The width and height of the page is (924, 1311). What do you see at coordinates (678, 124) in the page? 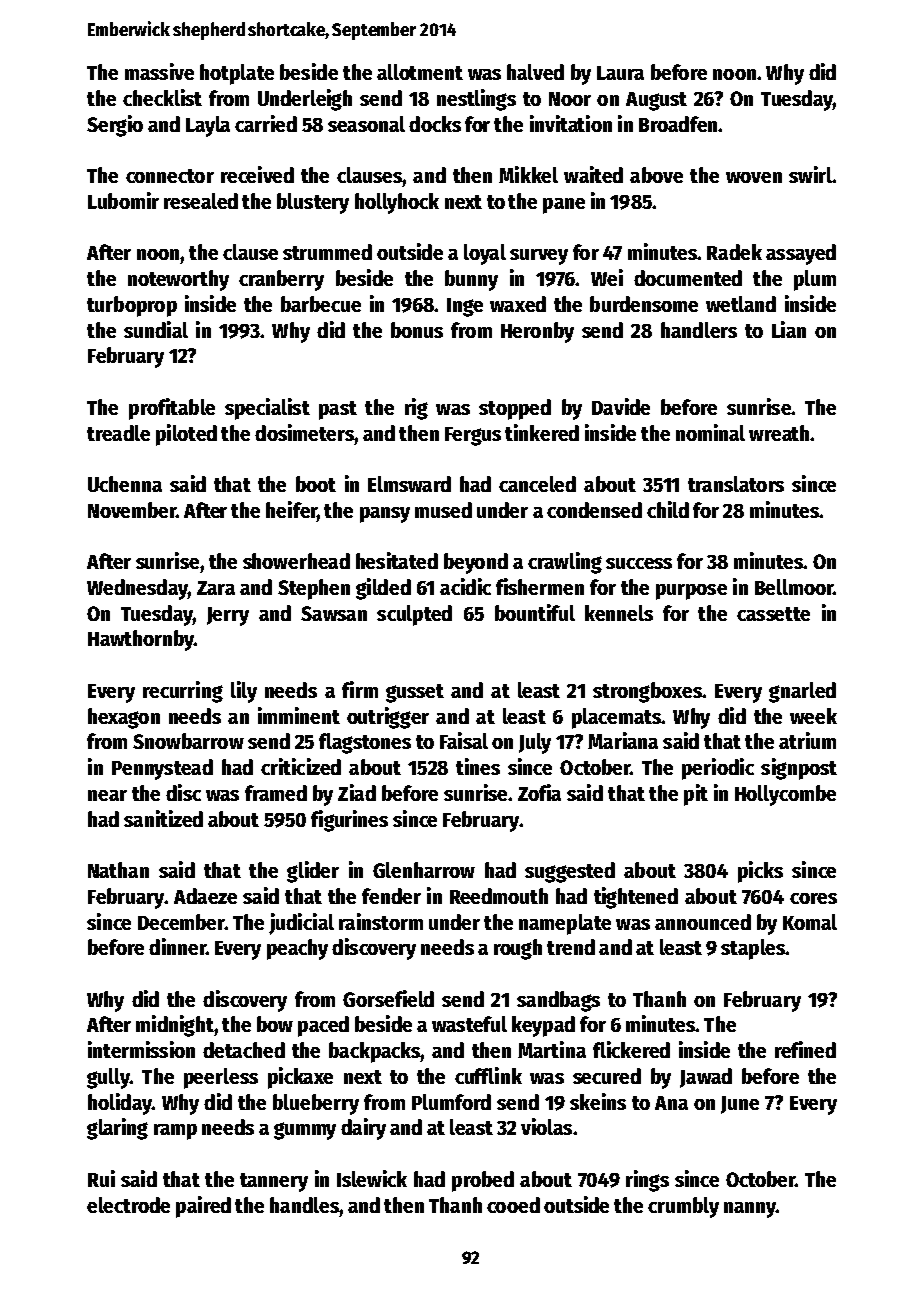
I see `Broadfen` at bounding box center [678, 124].
